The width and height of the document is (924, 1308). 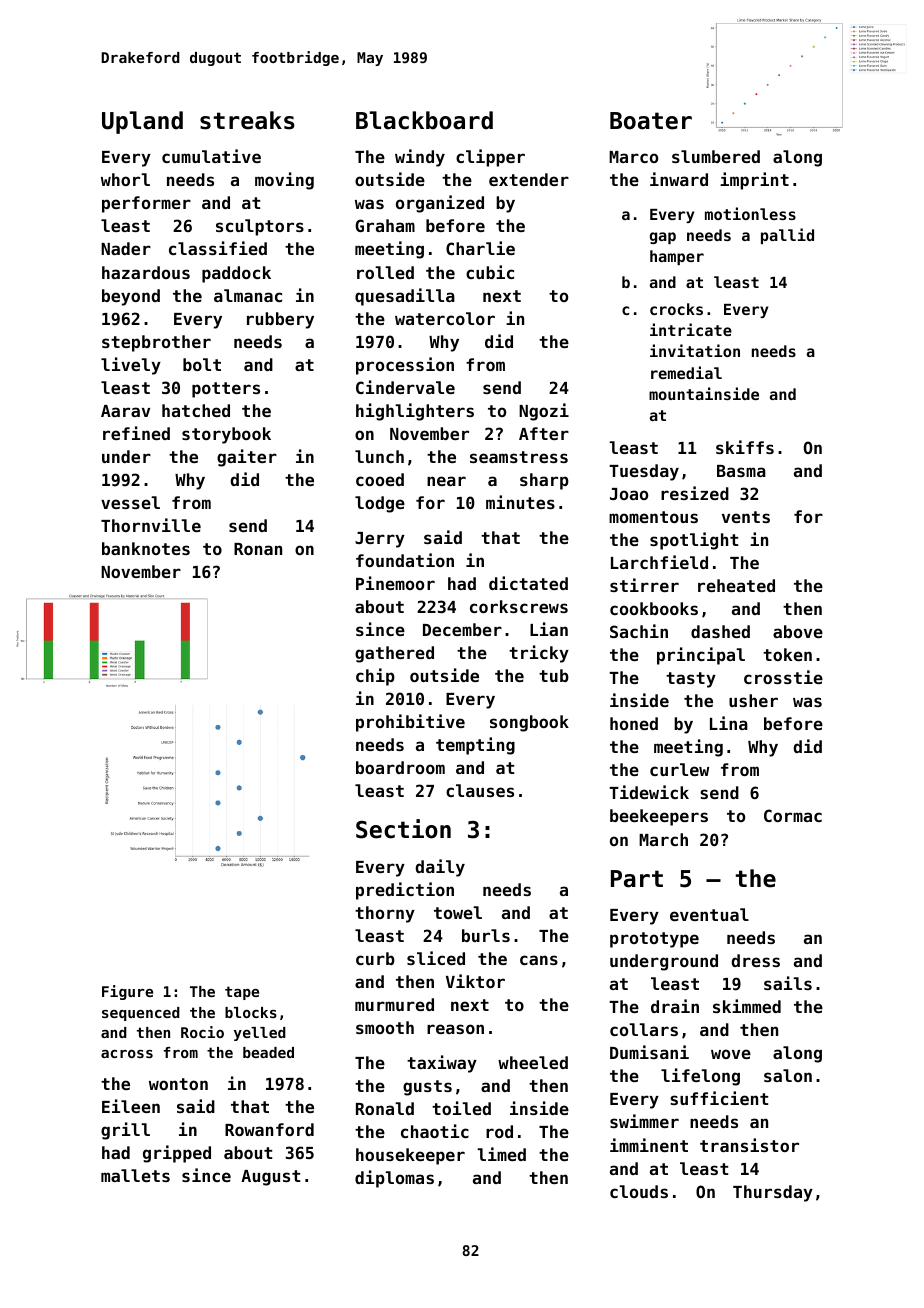 What do you see at coordinates (529, 179) in the document?
I see `extender` at bounding box center [529, 179].
